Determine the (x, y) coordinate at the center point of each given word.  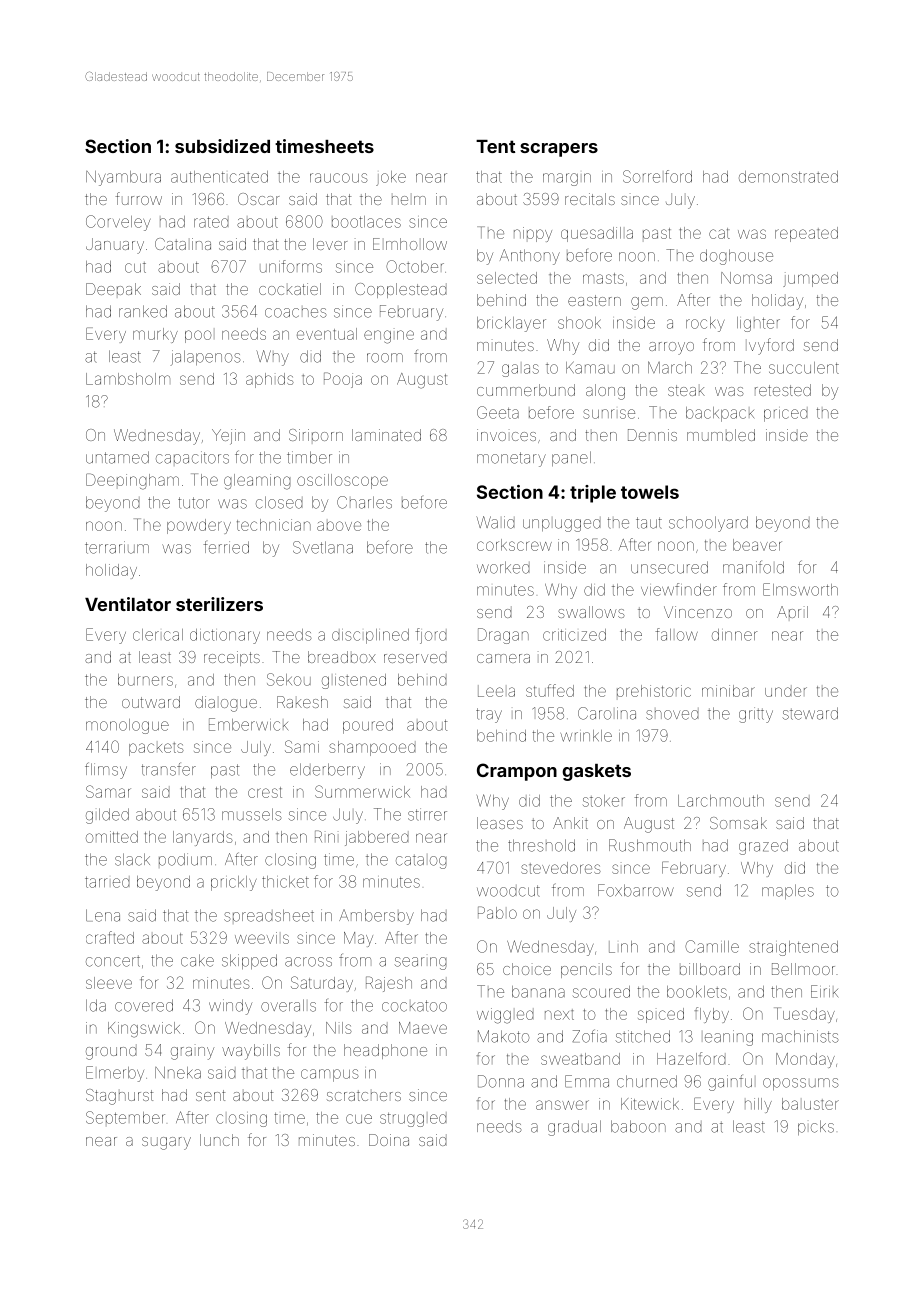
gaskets (596, 772)
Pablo (497, 912)
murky (155, 335)
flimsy (106, 770)
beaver (757, 545)
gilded (107, 816)
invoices (506, 435)
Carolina (607, 713)
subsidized (222, 146)
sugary (166, 1143)
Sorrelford (657, 176)
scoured (601, 992)
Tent (495, 146)
